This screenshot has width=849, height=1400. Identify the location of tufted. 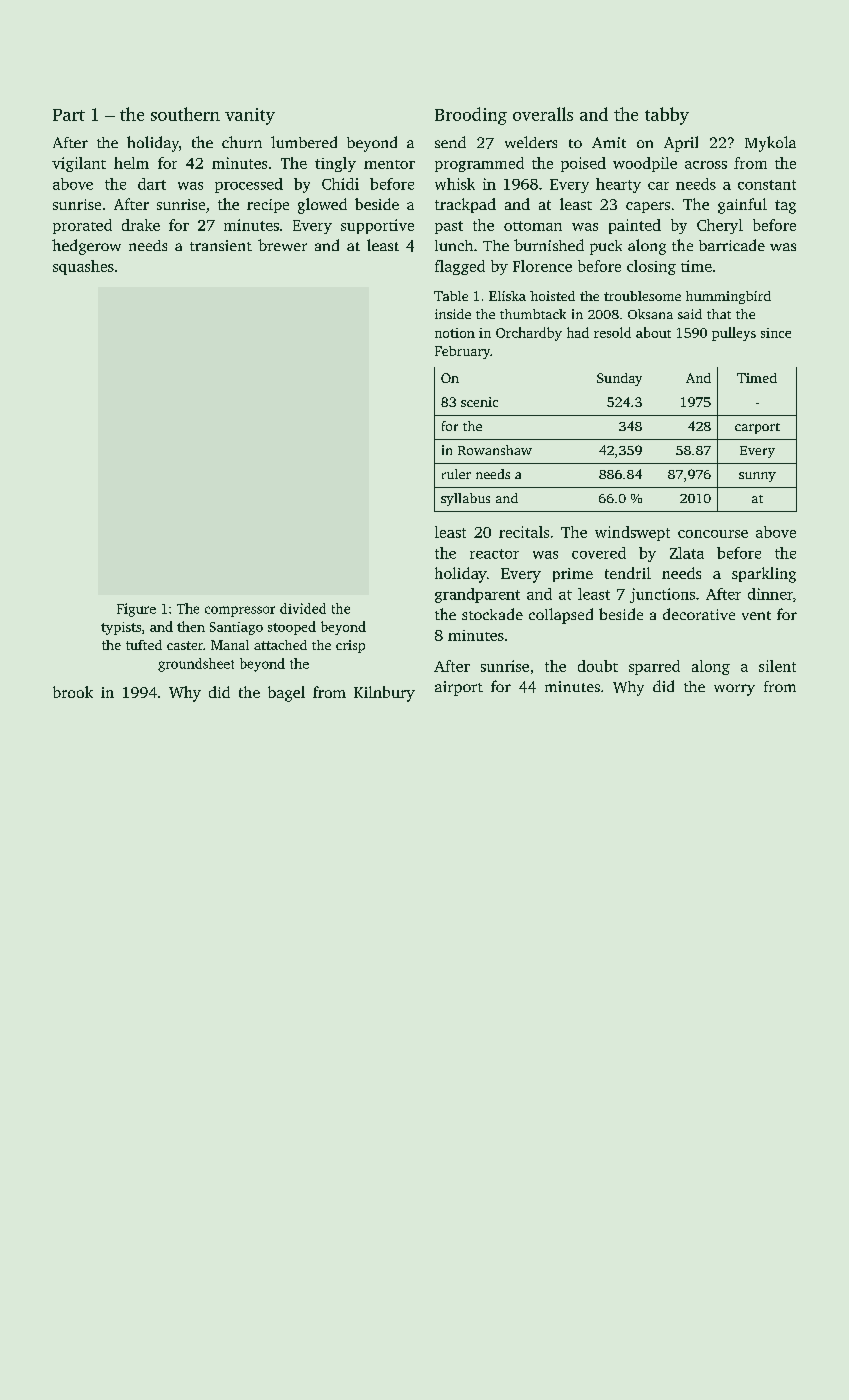
(144, 645).
